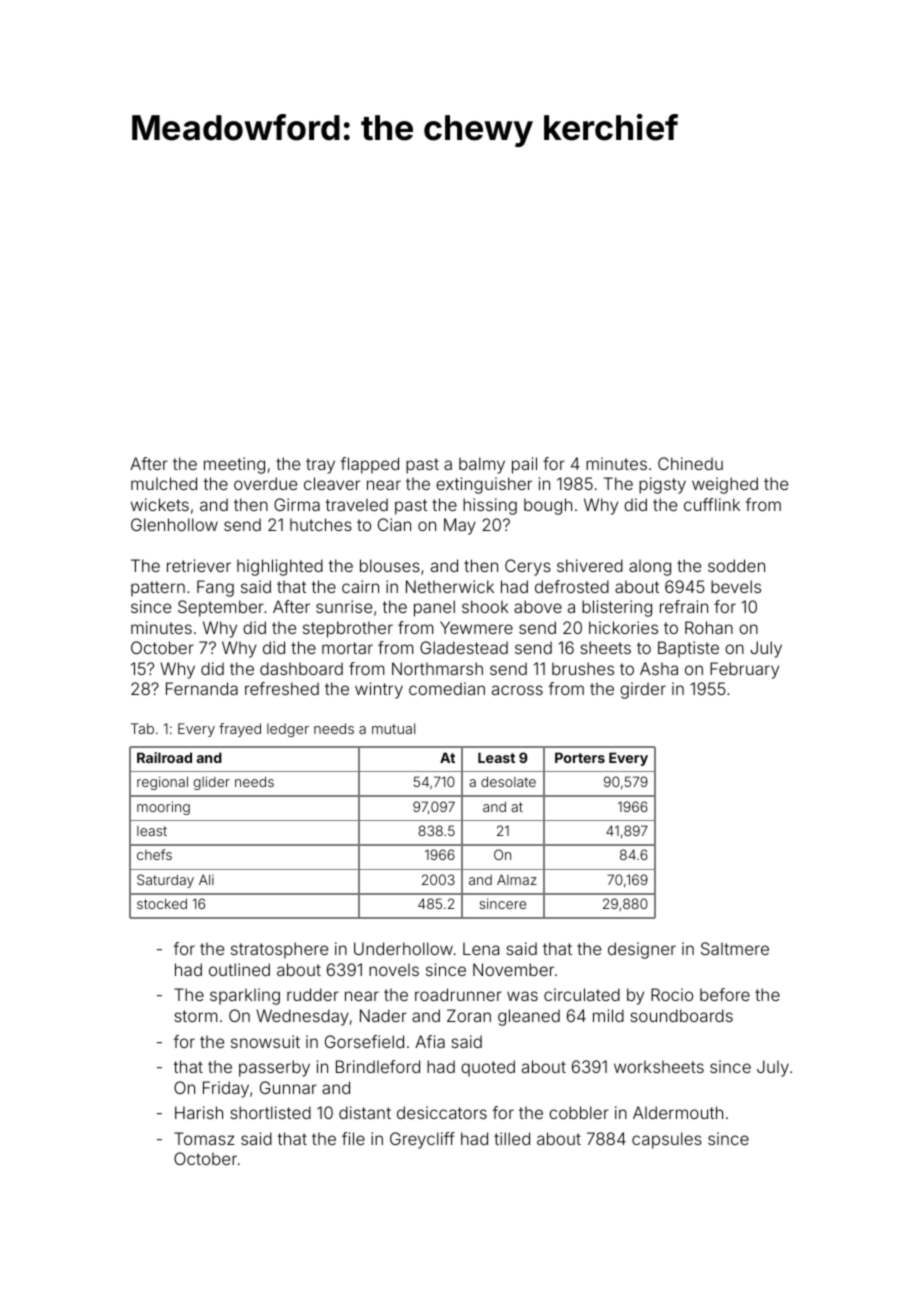 Image resolution: width=924 pixels, height=1311 pixels. Describe the element at coordinates (590, 565) in the screenshot. I see `shivered` at that location.
